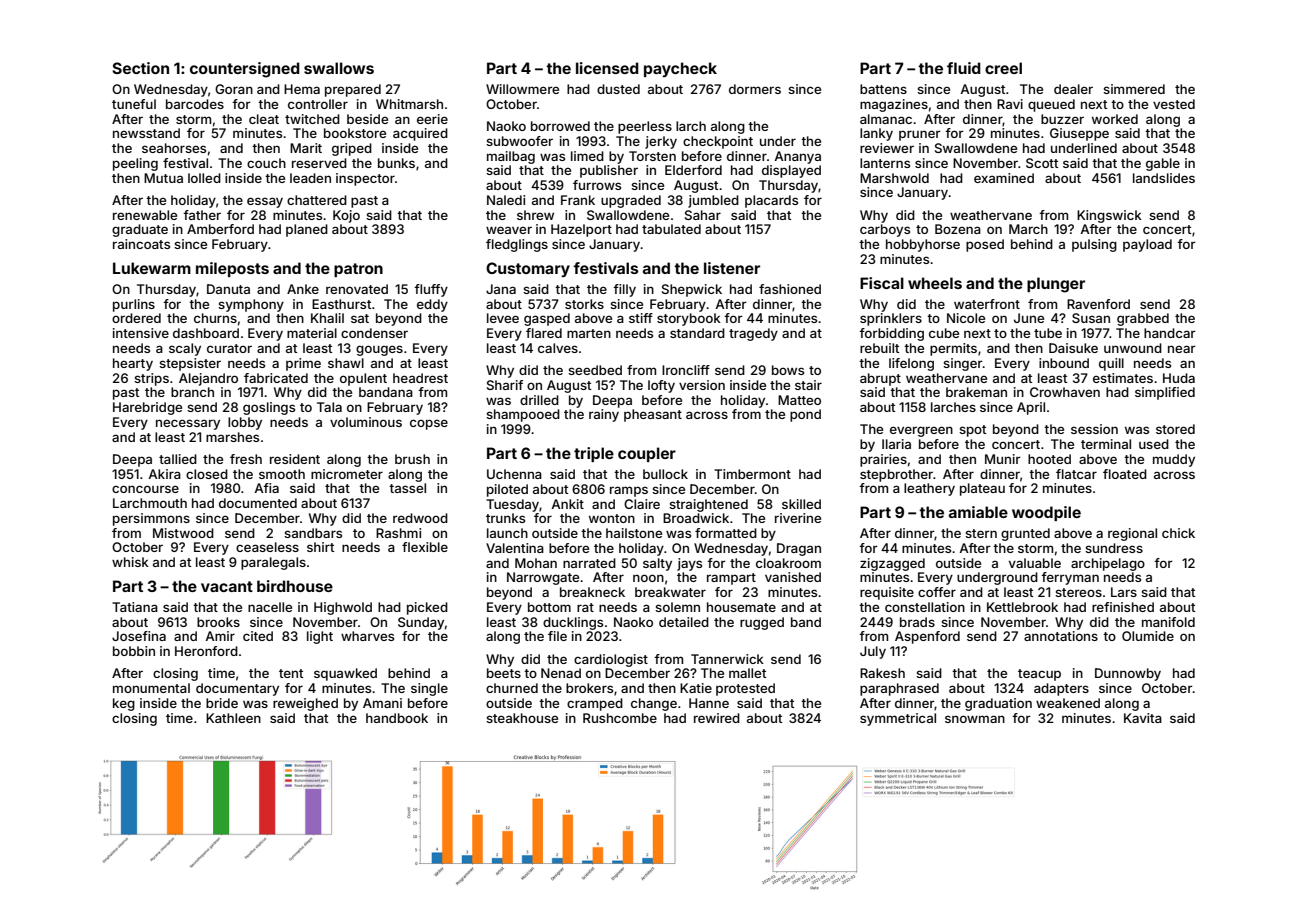 The width and height of the document is (1308, 924). What do you see at coordinates (611, 660) in the document?
I see `cardiologist` at bounding box center [611, 660].
